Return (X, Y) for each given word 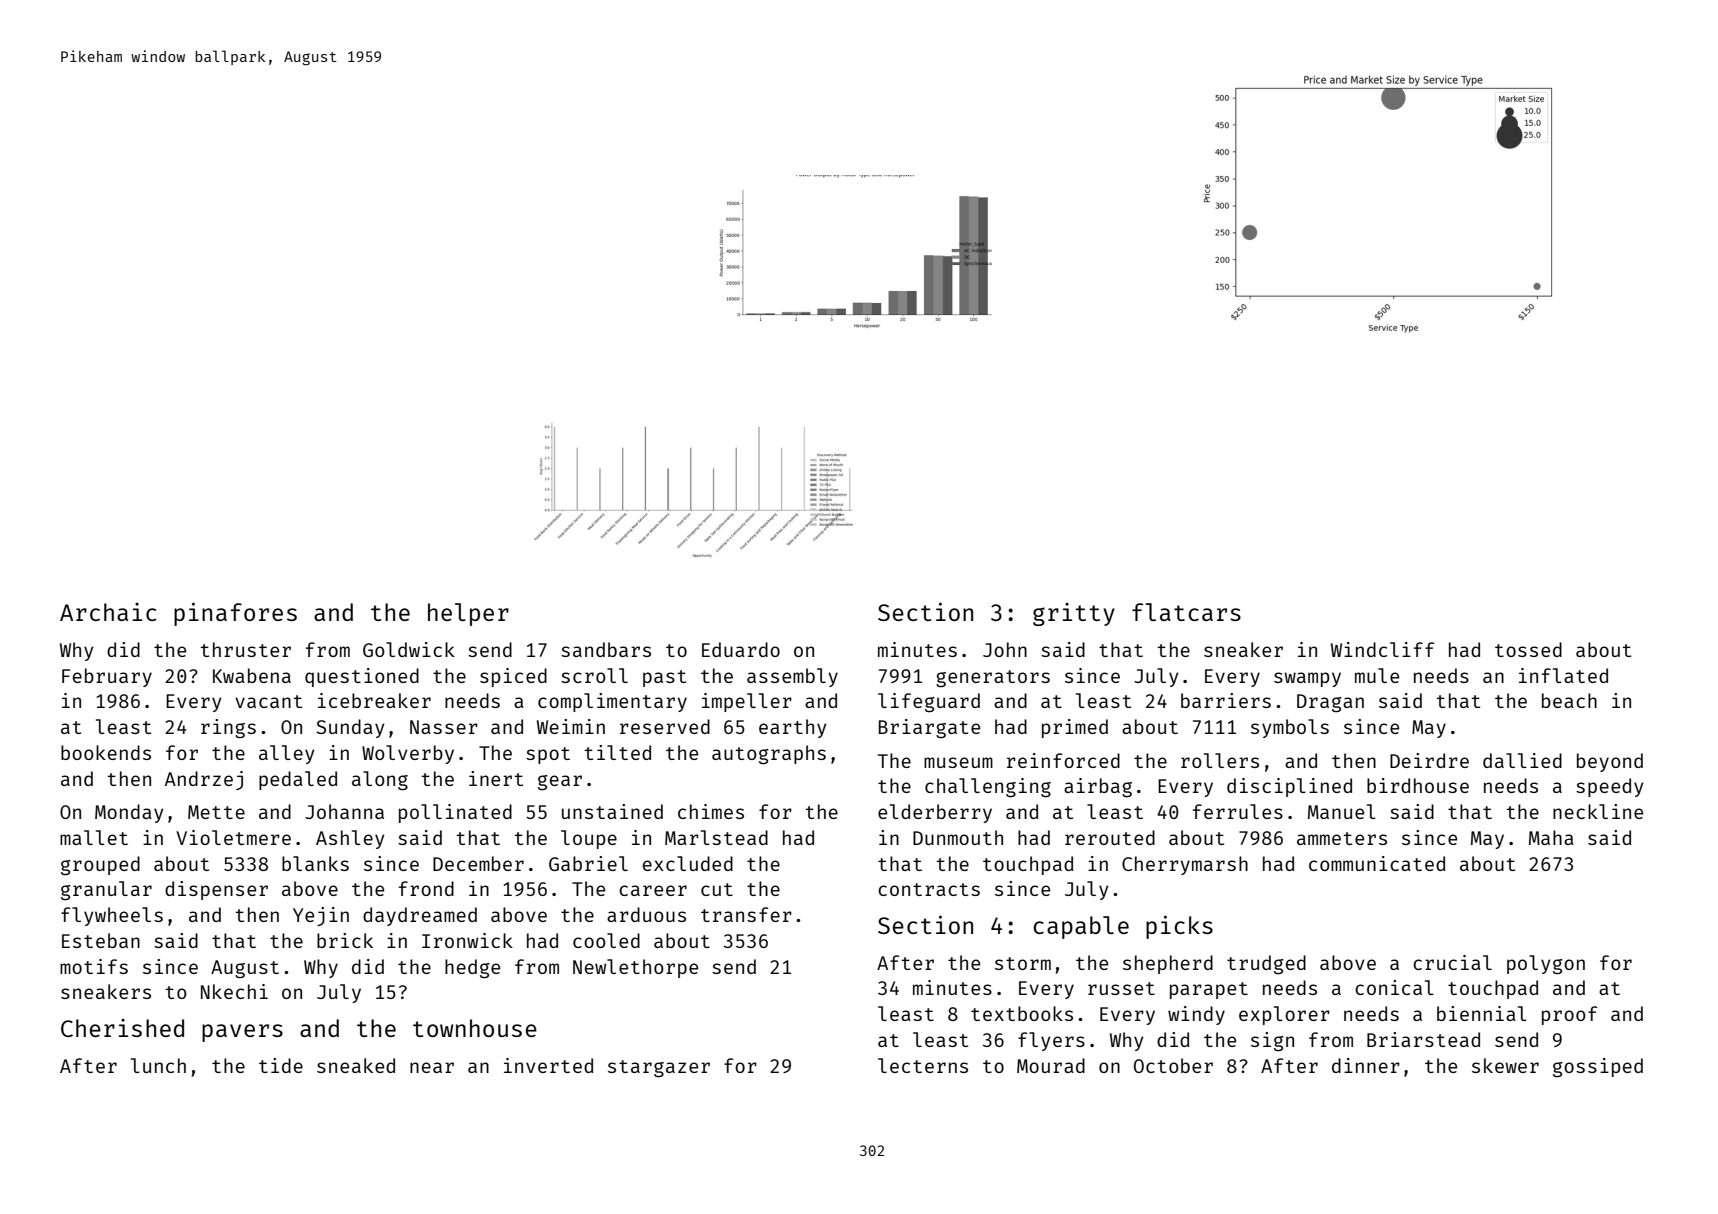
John (1005, 649)
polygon (1546, 964)
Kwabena (252, 675)
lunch (158, 1065)
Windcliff (1382, 649)
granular (106, 890)
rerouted (1110, 837)
